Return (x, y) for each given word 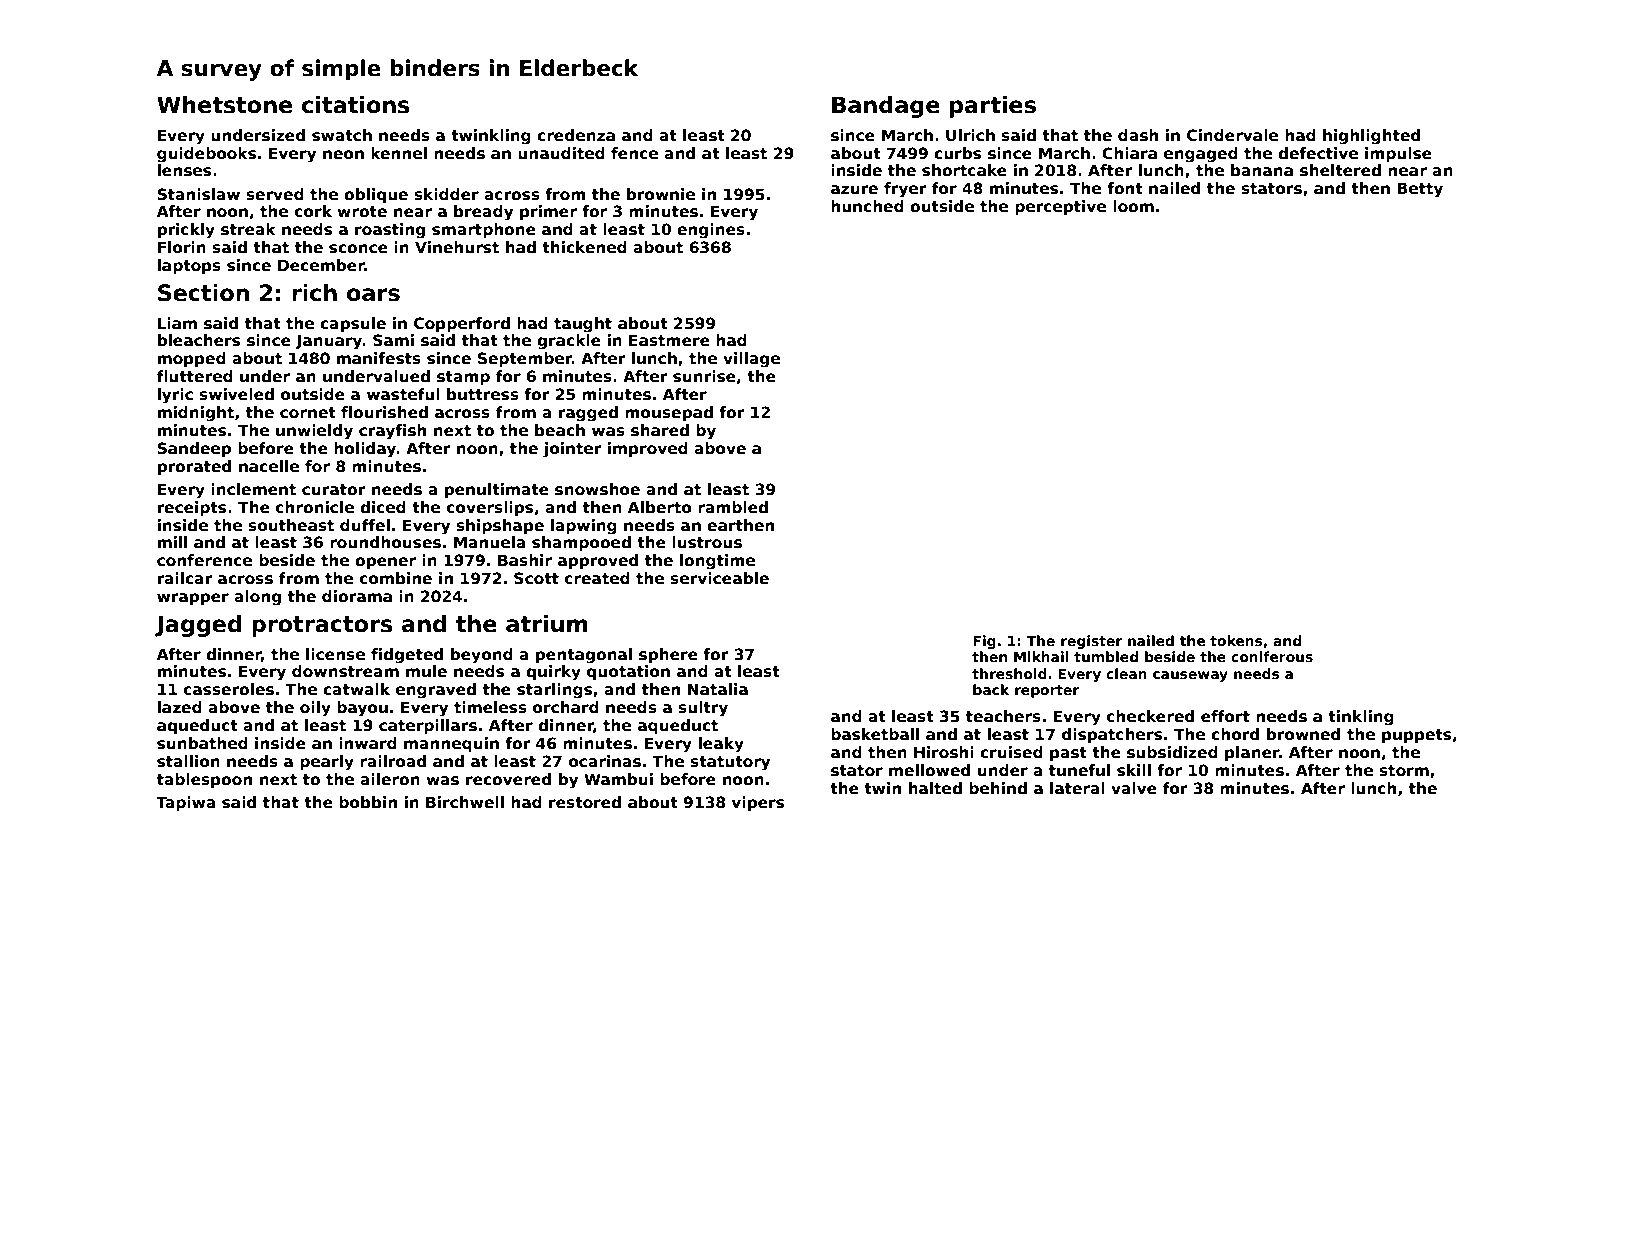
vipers (758, 803)
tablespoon (204, 780)
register (1091, 642)
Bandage (886, 107)
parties (993, 107)
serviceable (719, 578)
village (751, 360)
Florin (182, 247)
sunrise (704, 376)
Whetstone (224, 105)
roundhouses (385, 542)
